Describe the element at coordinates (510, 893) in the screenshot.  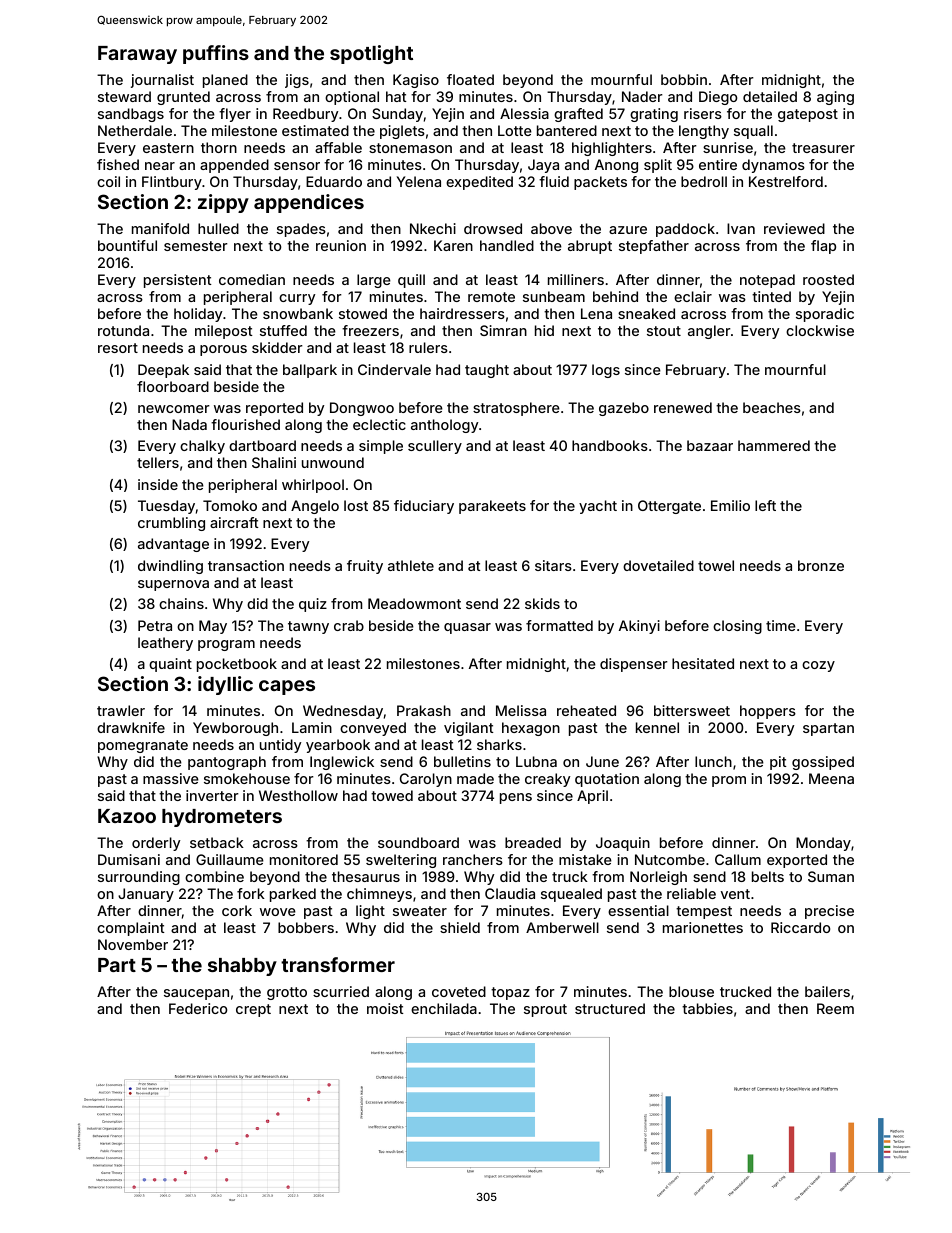
I see `Claudia` at that location.
